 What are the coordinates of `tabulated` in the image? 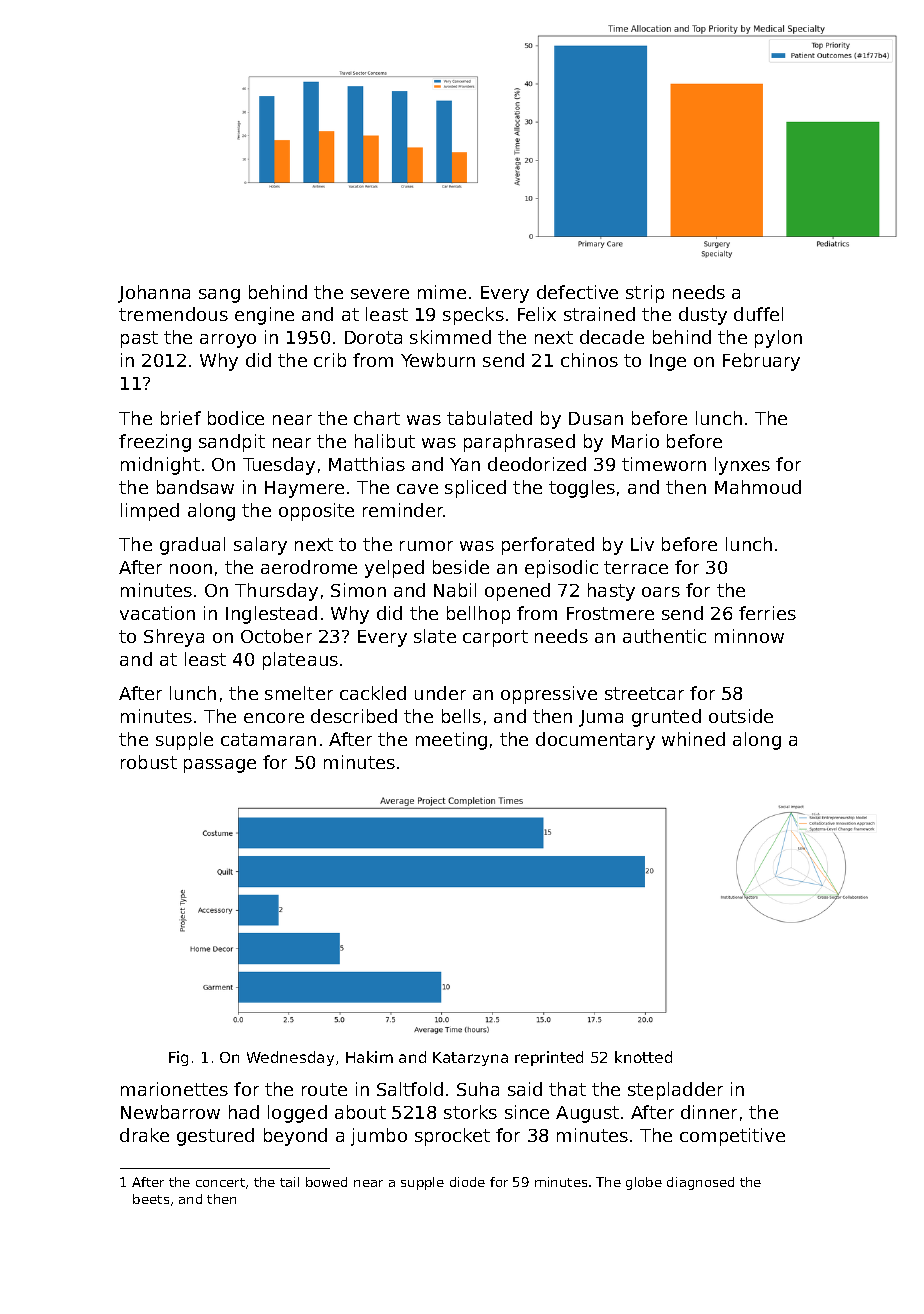 It's located at (489, 418).
